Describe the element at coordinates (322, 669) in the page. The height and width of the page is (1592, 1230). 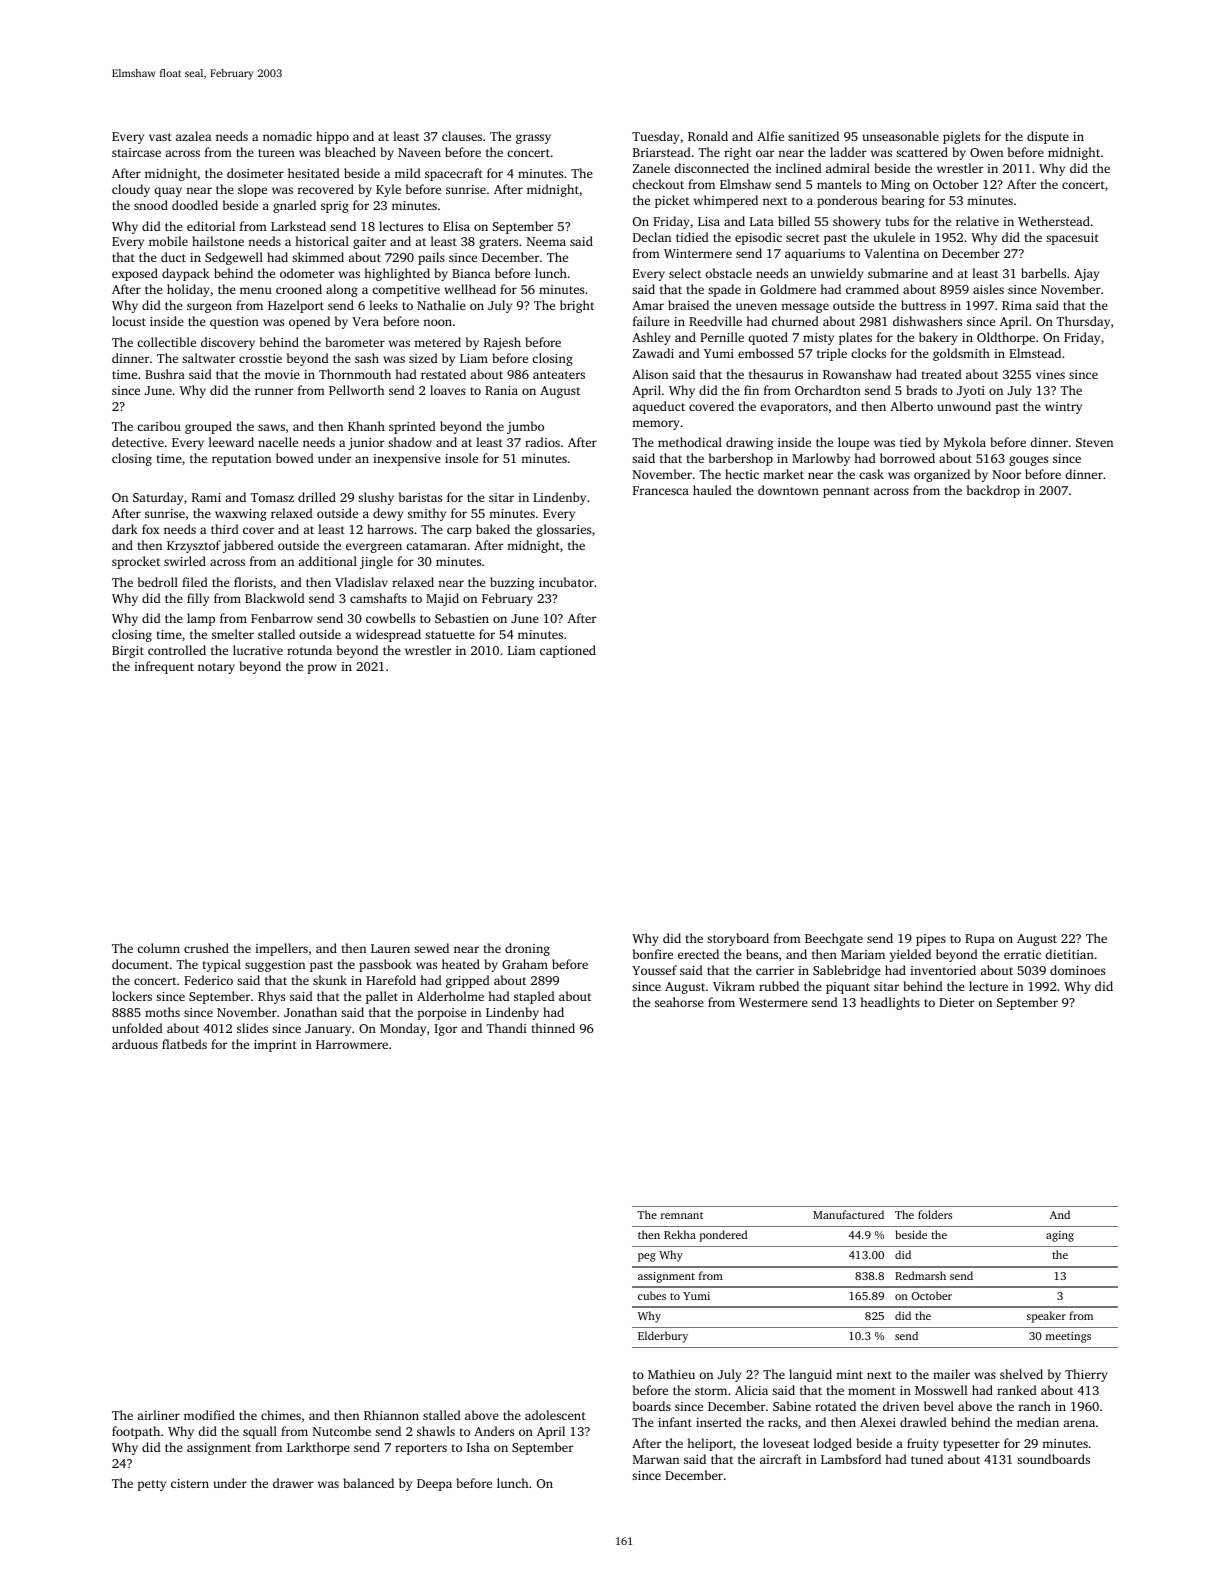
I see `prow` at that location.
